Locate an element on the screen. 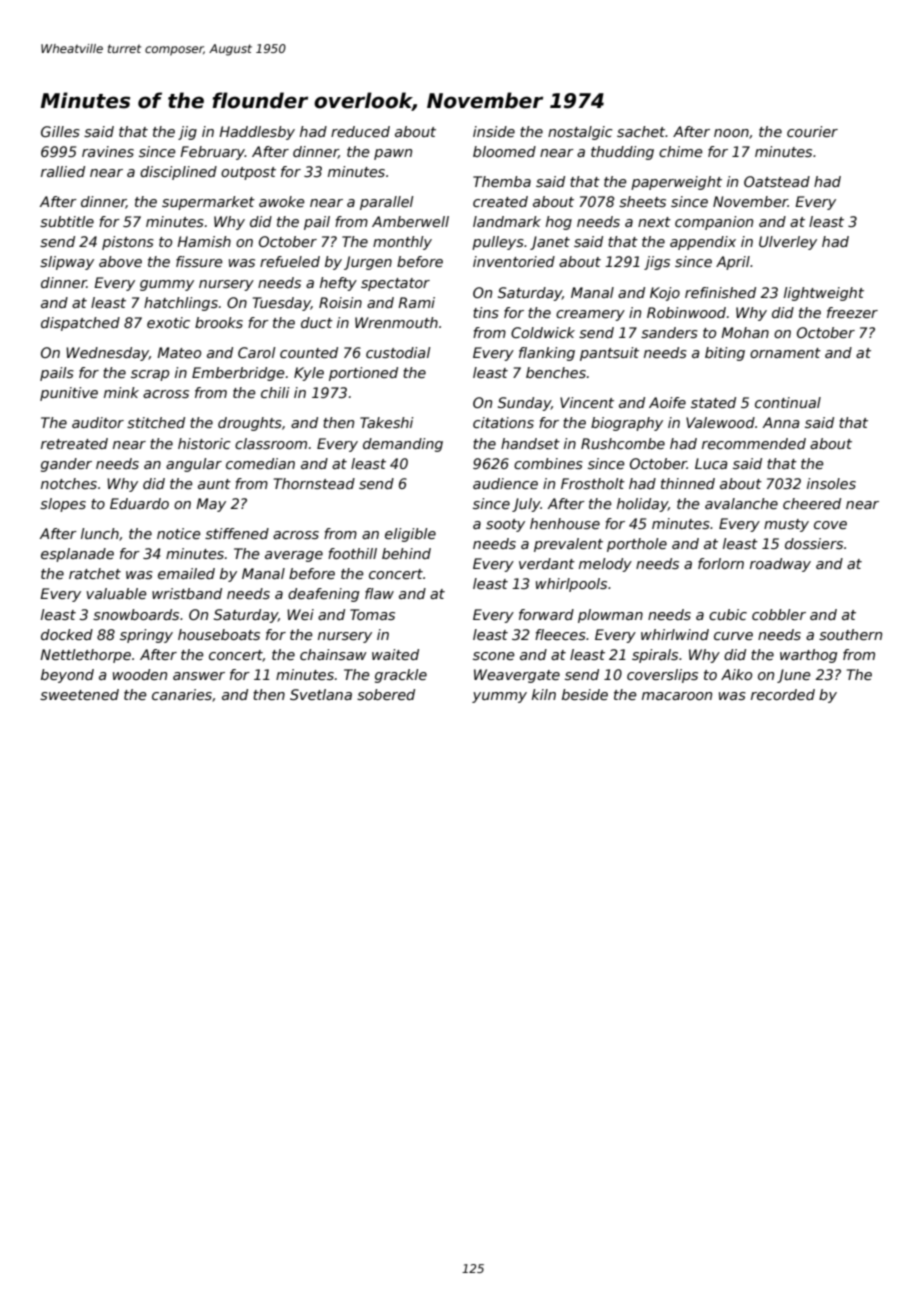 This screenshot has height=1308, width=924. sobered is located at coordinates (386, 694).
